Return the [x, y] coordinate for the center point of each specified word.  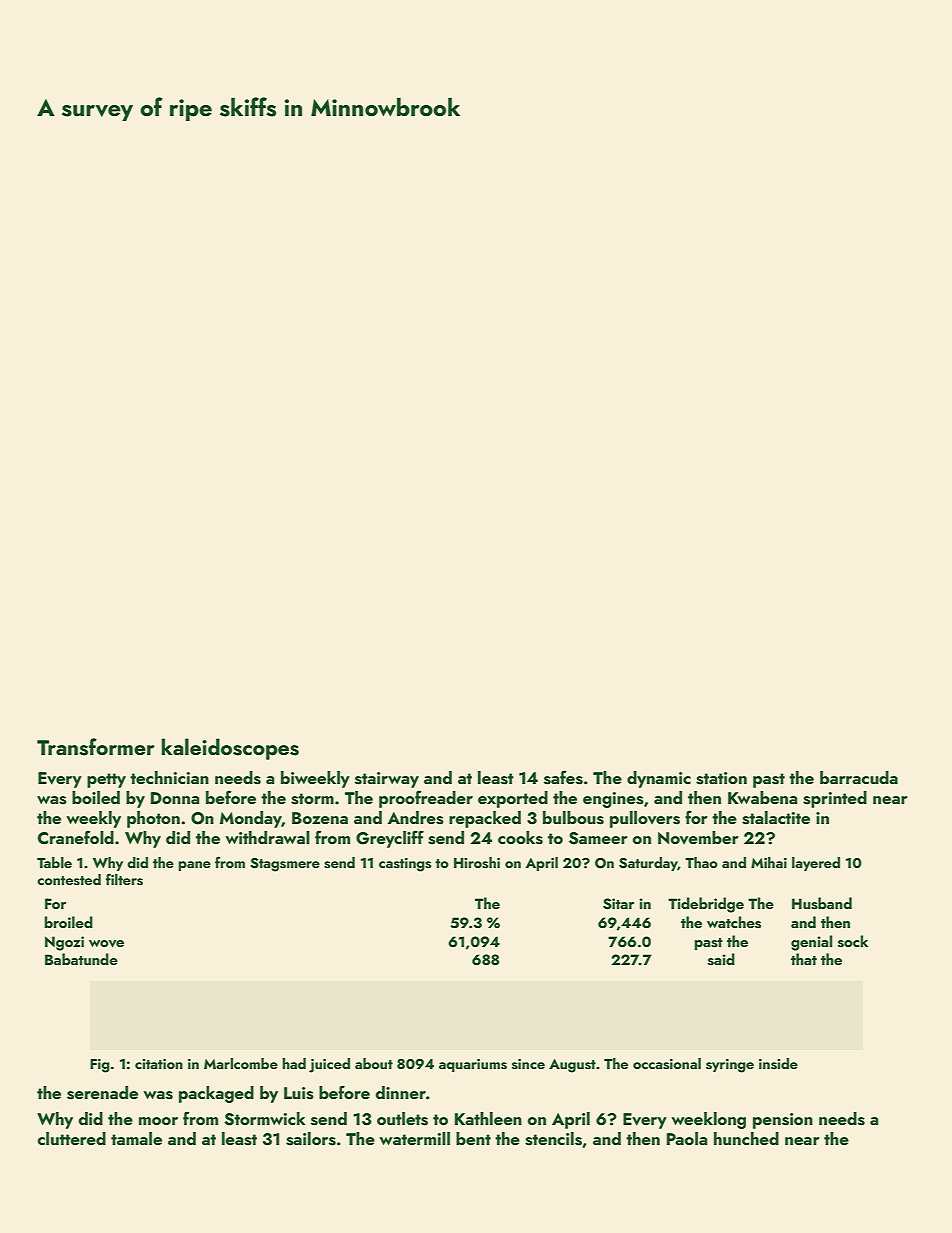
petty [106, 780]
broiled [69, 922]
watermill [414, 1138]
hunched [746, 1138]
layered [816, 864]
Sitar [618, 904]
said [721, 959]
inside [778, 1064]
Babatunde [81, 959]
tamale [136, 1138]
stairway [387, 780]
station [721, 778]
